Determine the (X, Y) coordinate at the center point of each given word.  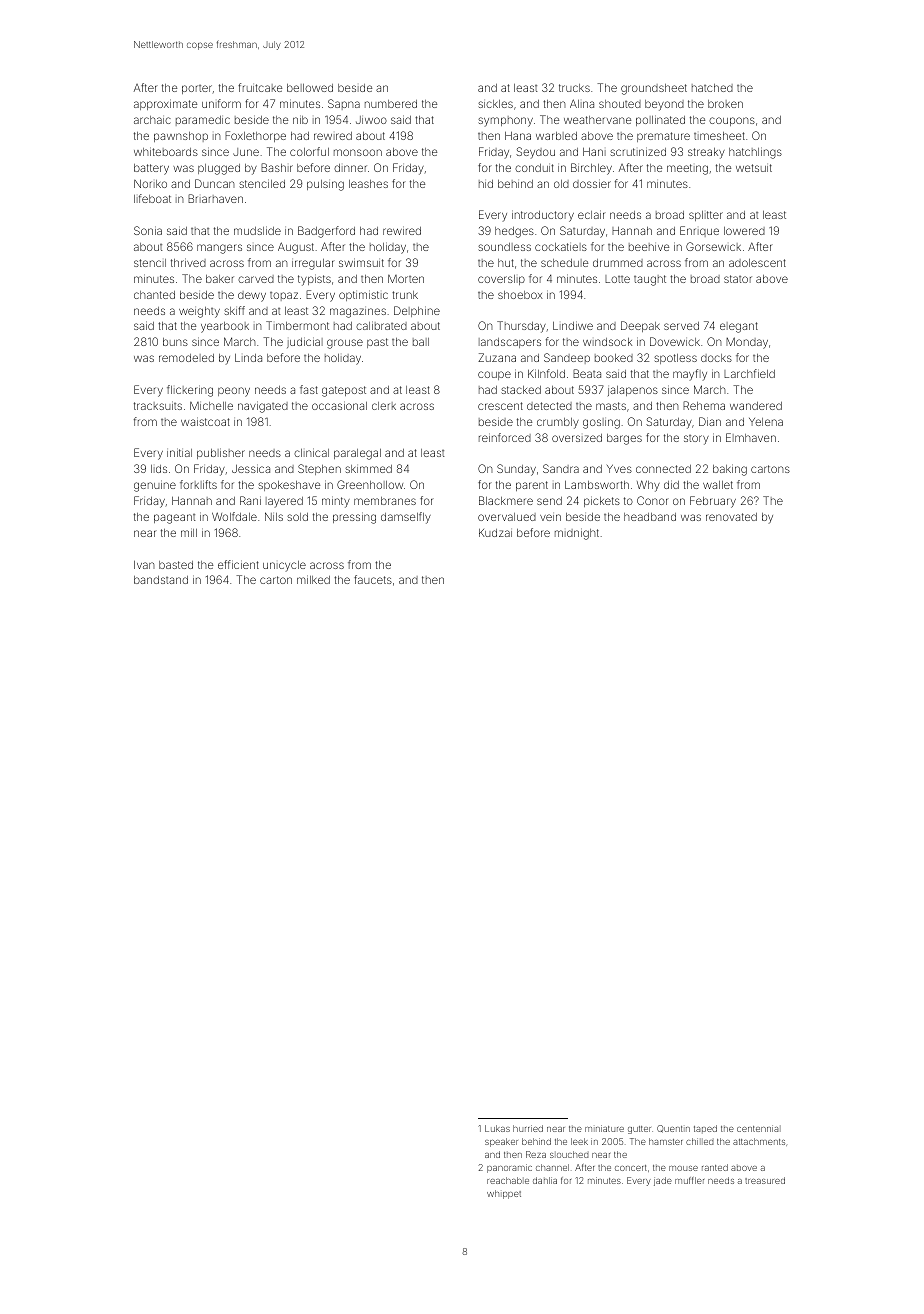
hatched (712, 88)
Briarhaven (215, 198)
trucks (574, 88)
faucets (373, 579)
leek (579, 1141)
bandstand (161, 580)
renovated (731, 517)
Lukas (497, 1128)
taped (705, 1129)
